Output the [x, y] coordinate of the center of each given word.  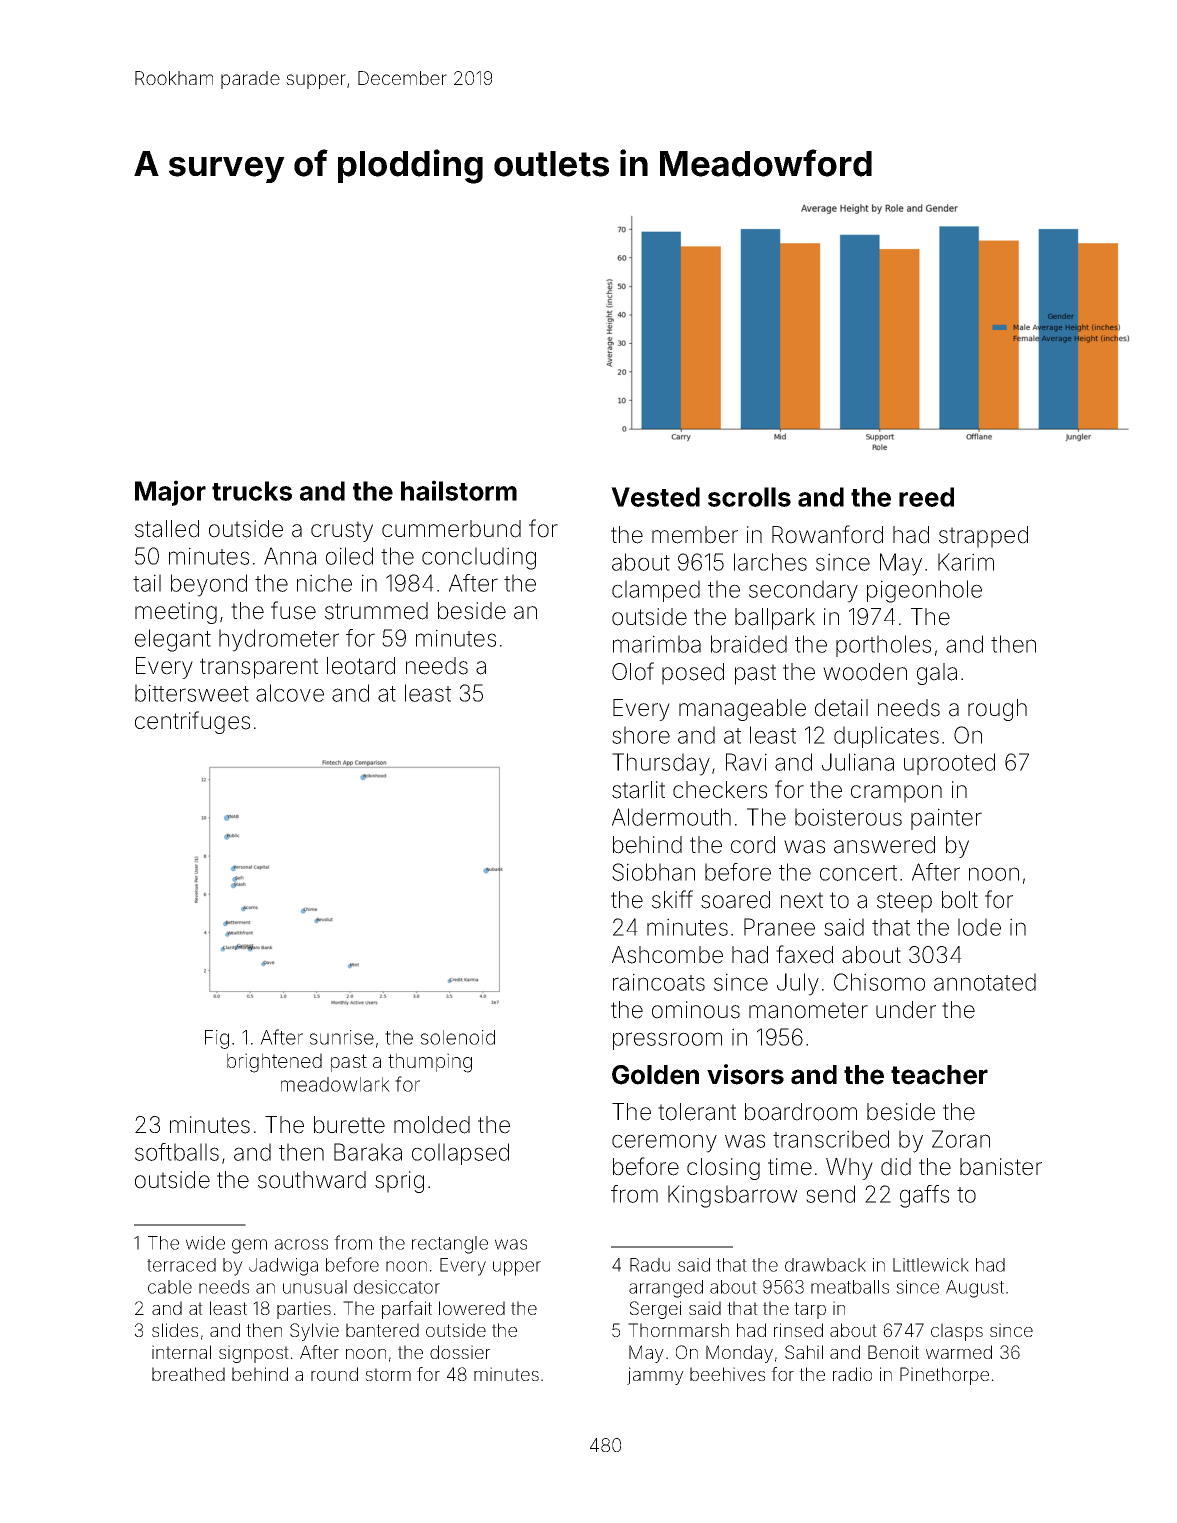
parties [304, 1310]
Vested [655, 497]
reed [926, 497]
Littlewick [931, 1265]
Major [170, 493]
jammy [655, 1376]
